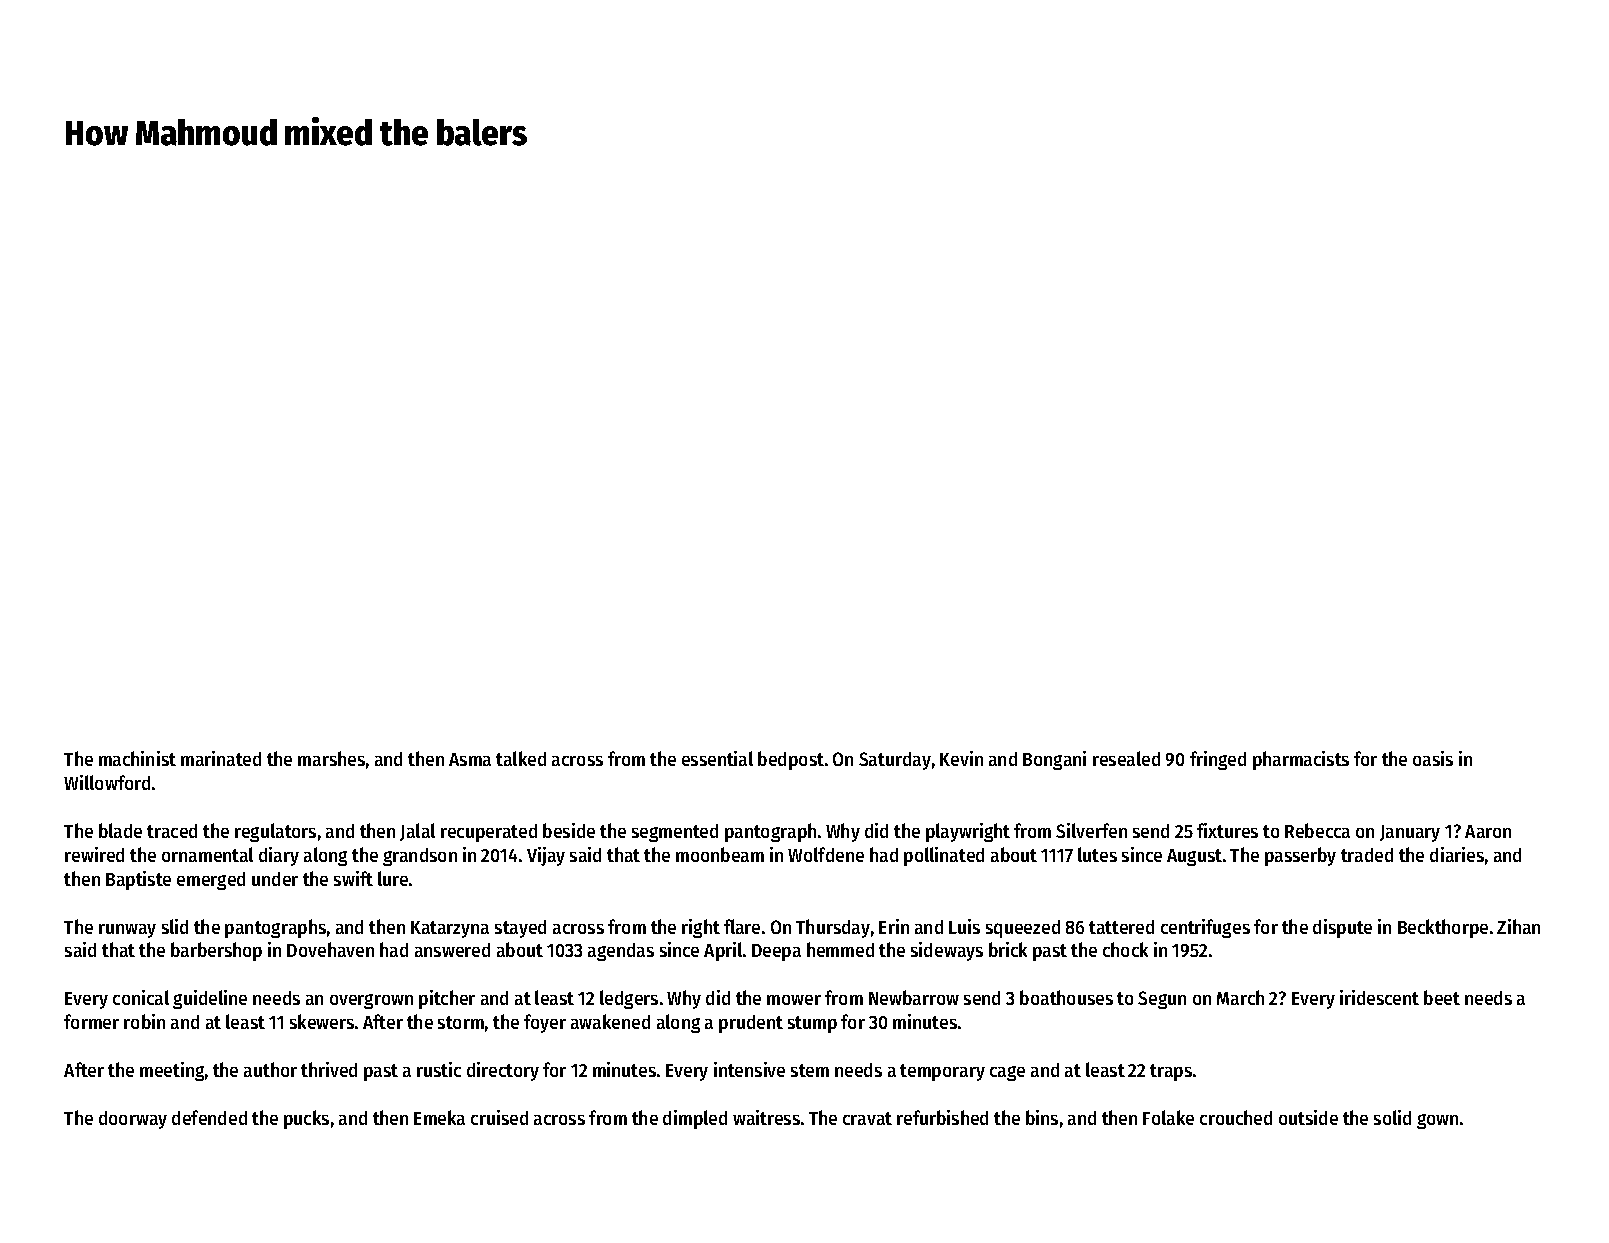  Describe the element at coordinates (776, 952) in the image. I see `Deepa` at that location.
